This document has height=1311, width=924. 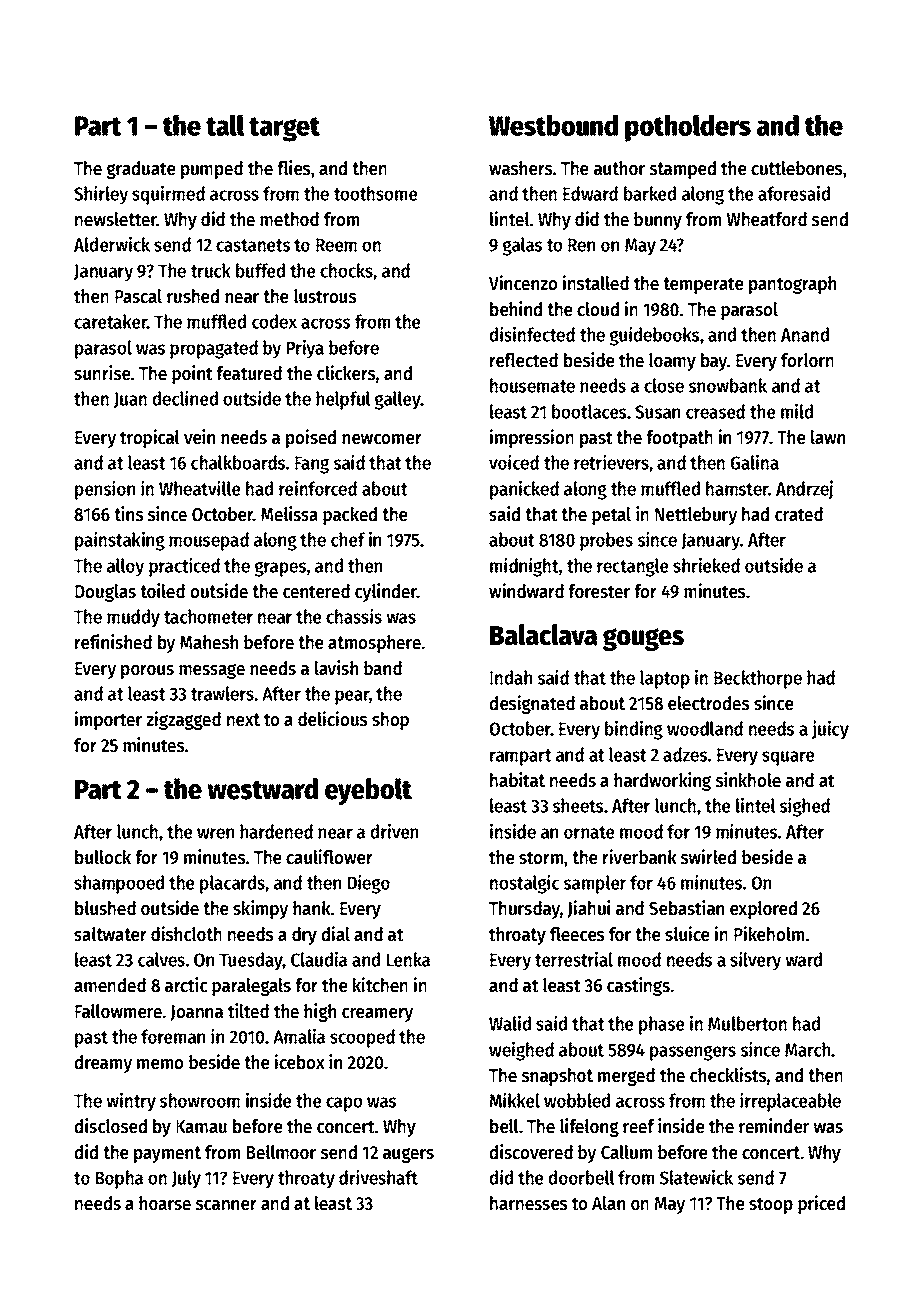 What do you see at coordinates (683, 170) in the document?
I see `stamped` at bounding box center [683, 170].
